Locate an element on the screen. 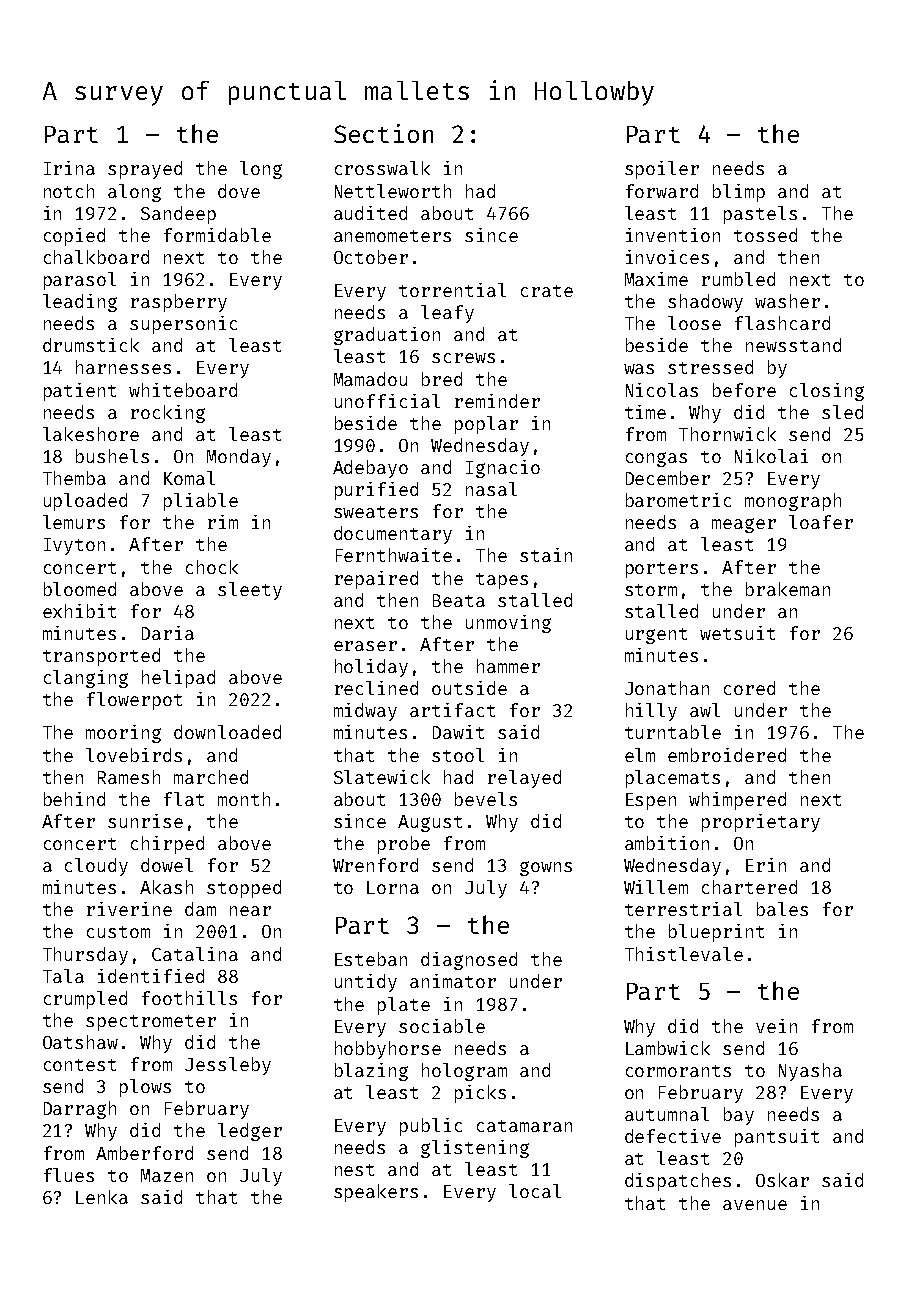 This screenshot has width=908, height=1316. Daria is located at coordinates (168, 633).
